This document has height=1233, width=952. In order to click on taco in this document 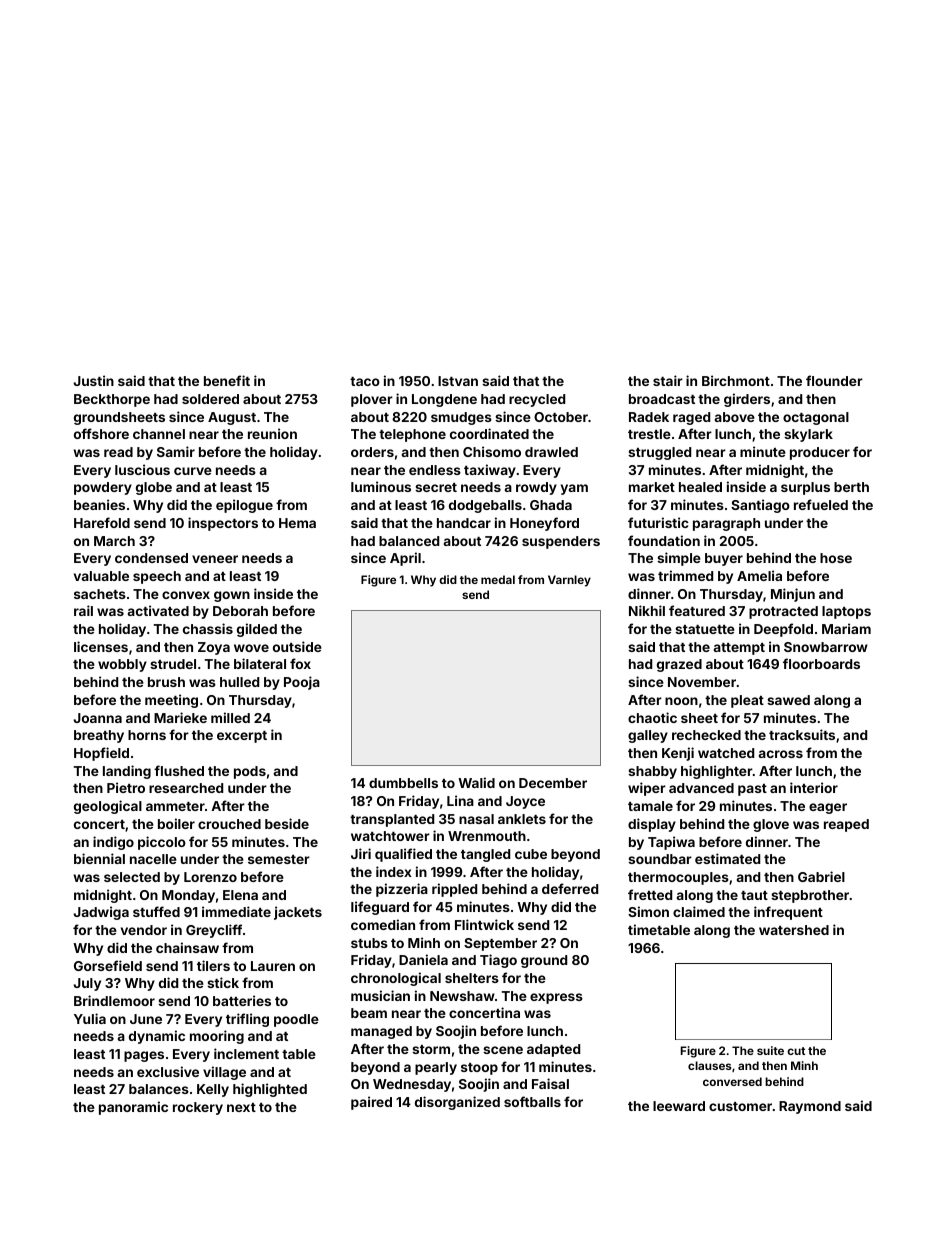, I will do `click(365, 381)`.
